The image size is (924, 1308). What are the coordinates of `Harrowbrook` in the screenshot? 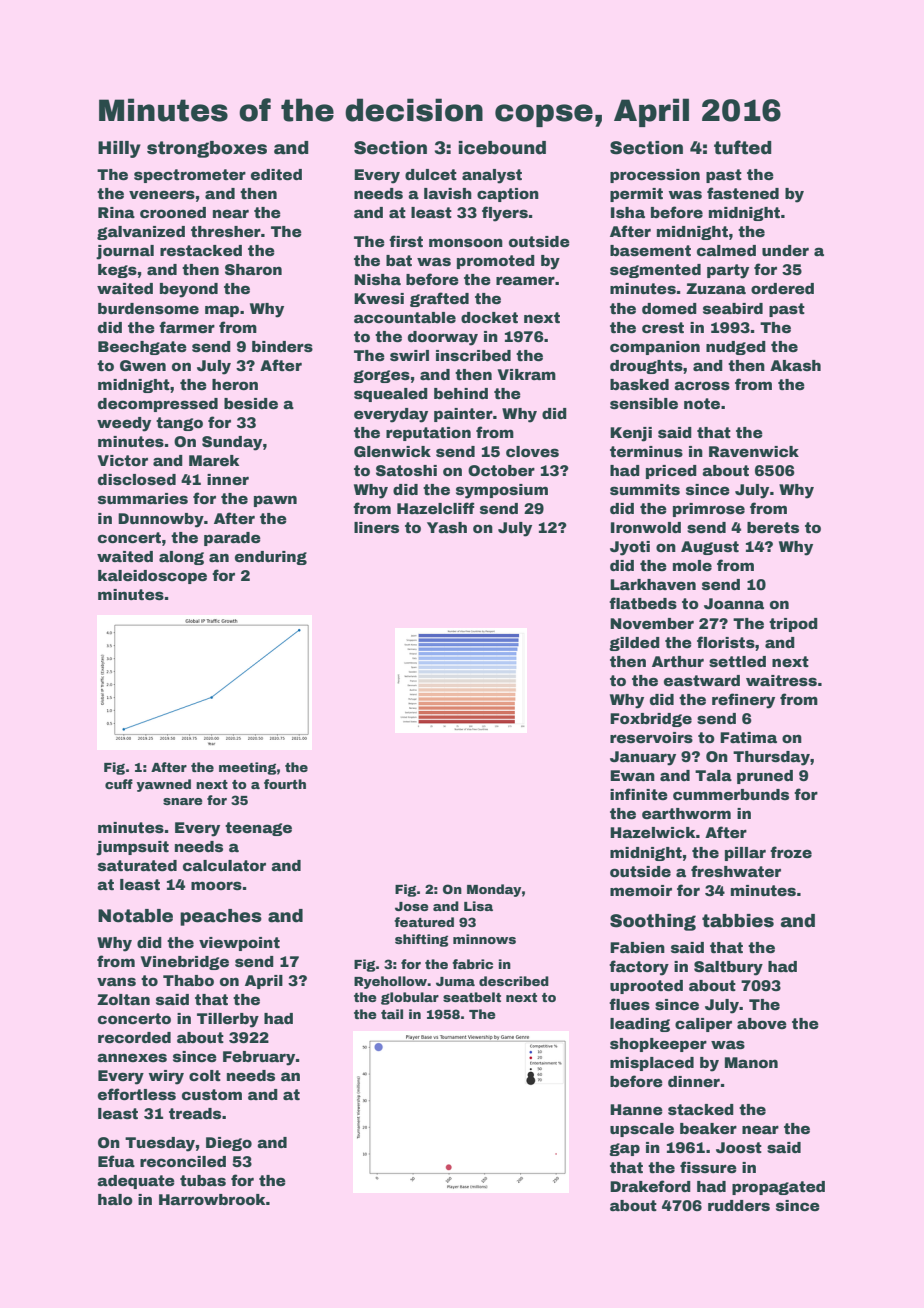 It's located at (212, 1199).
